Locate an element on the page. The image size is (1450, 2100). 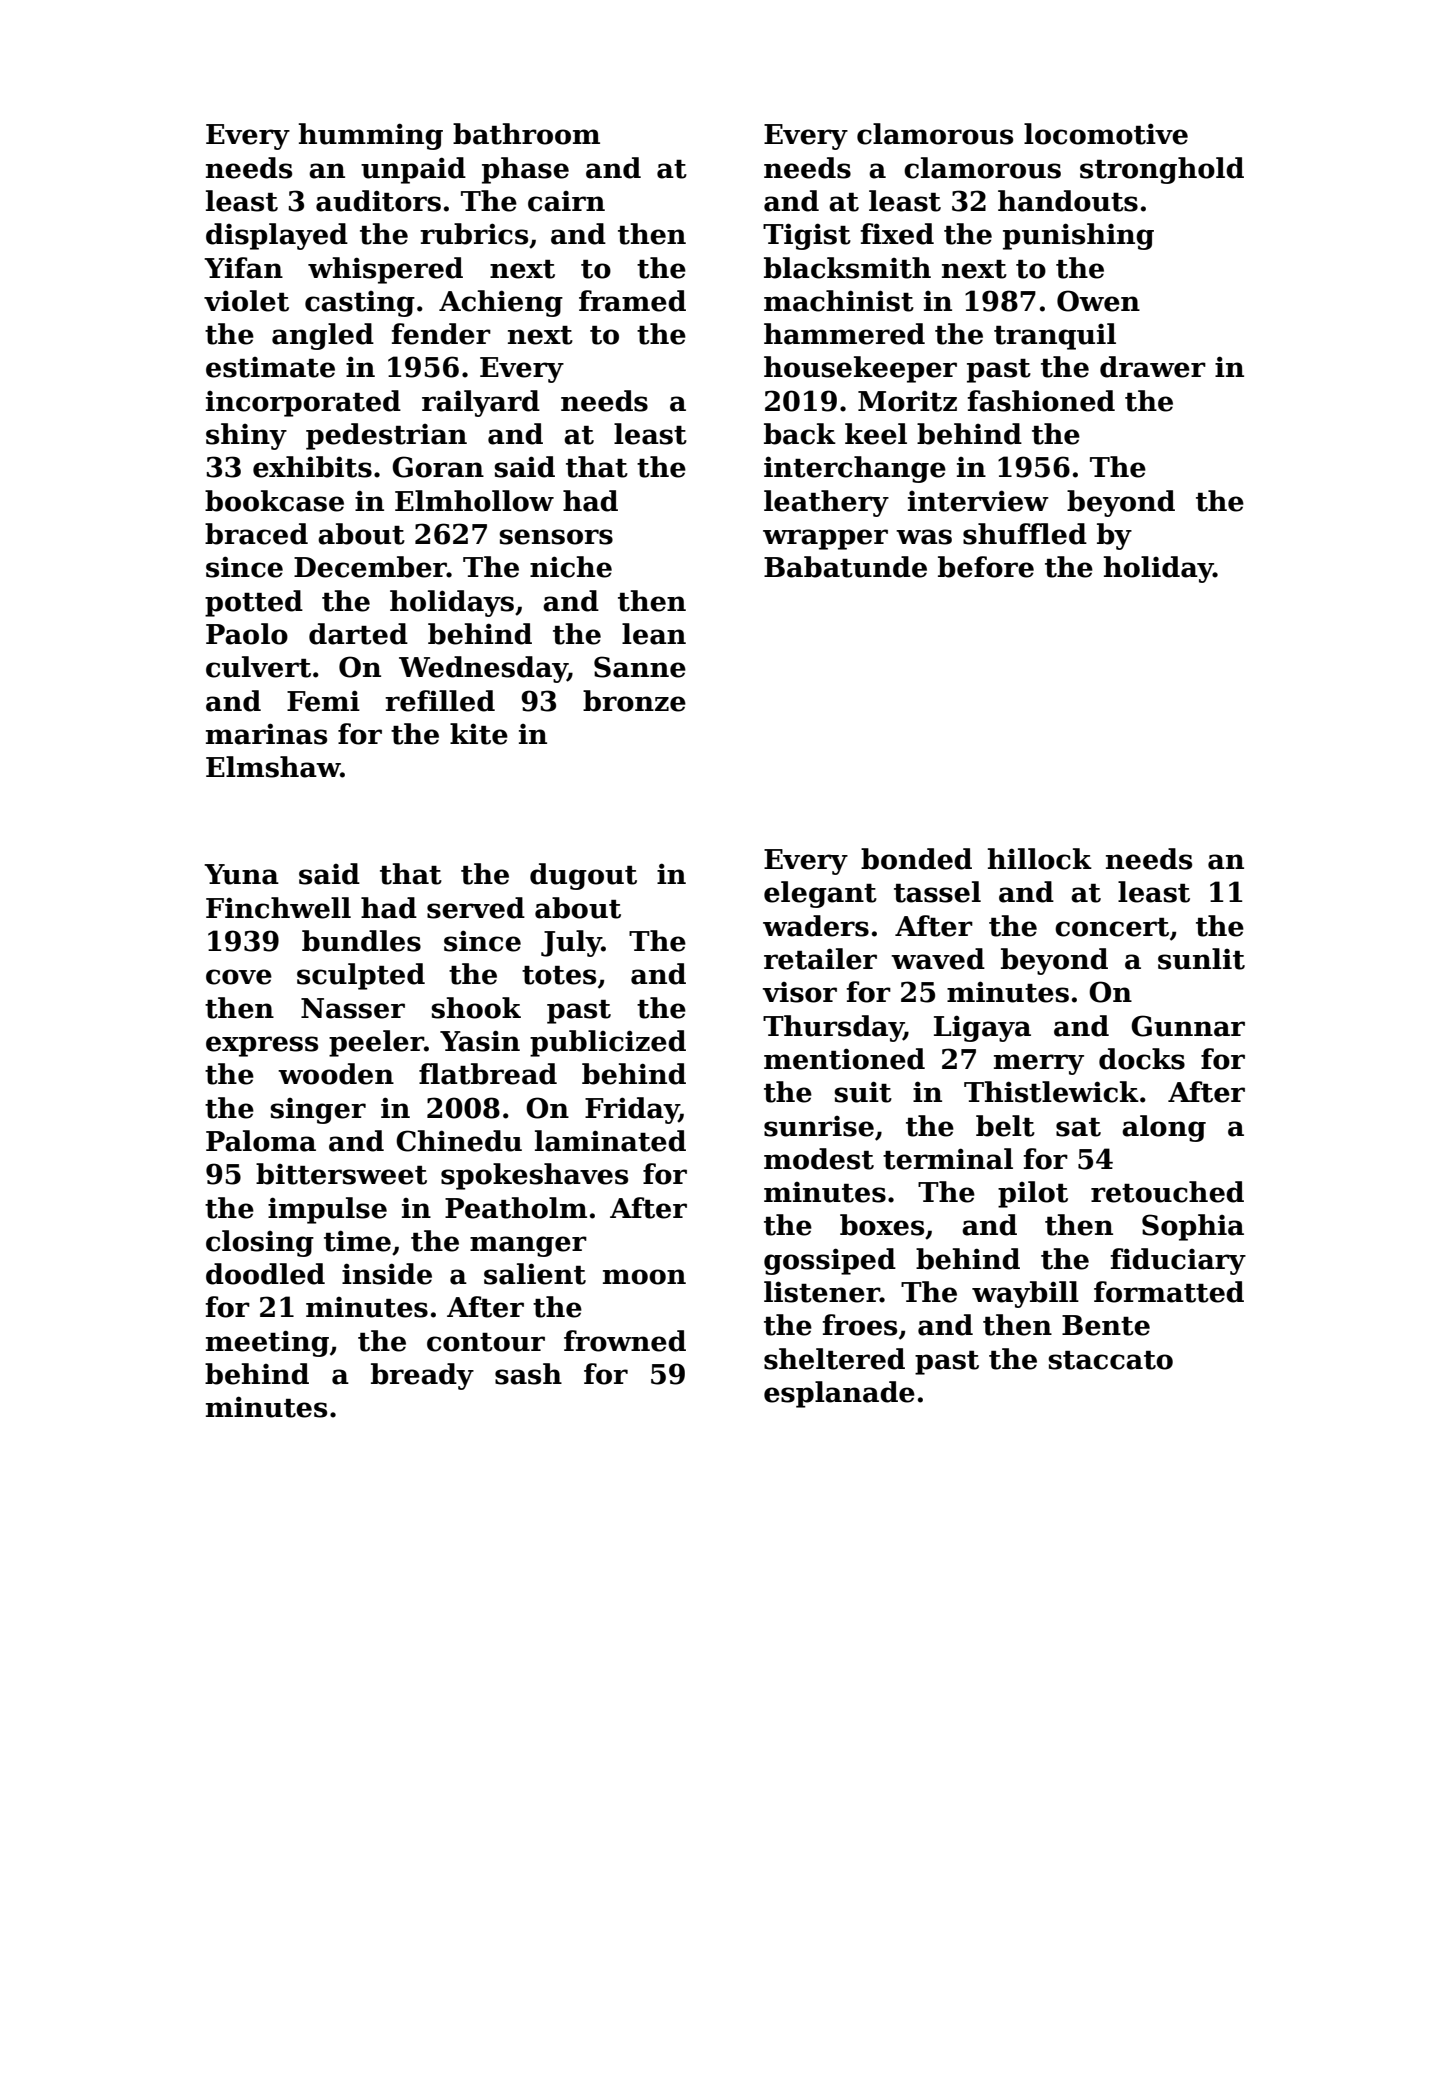
keel is located at coordinates (876, 434).
